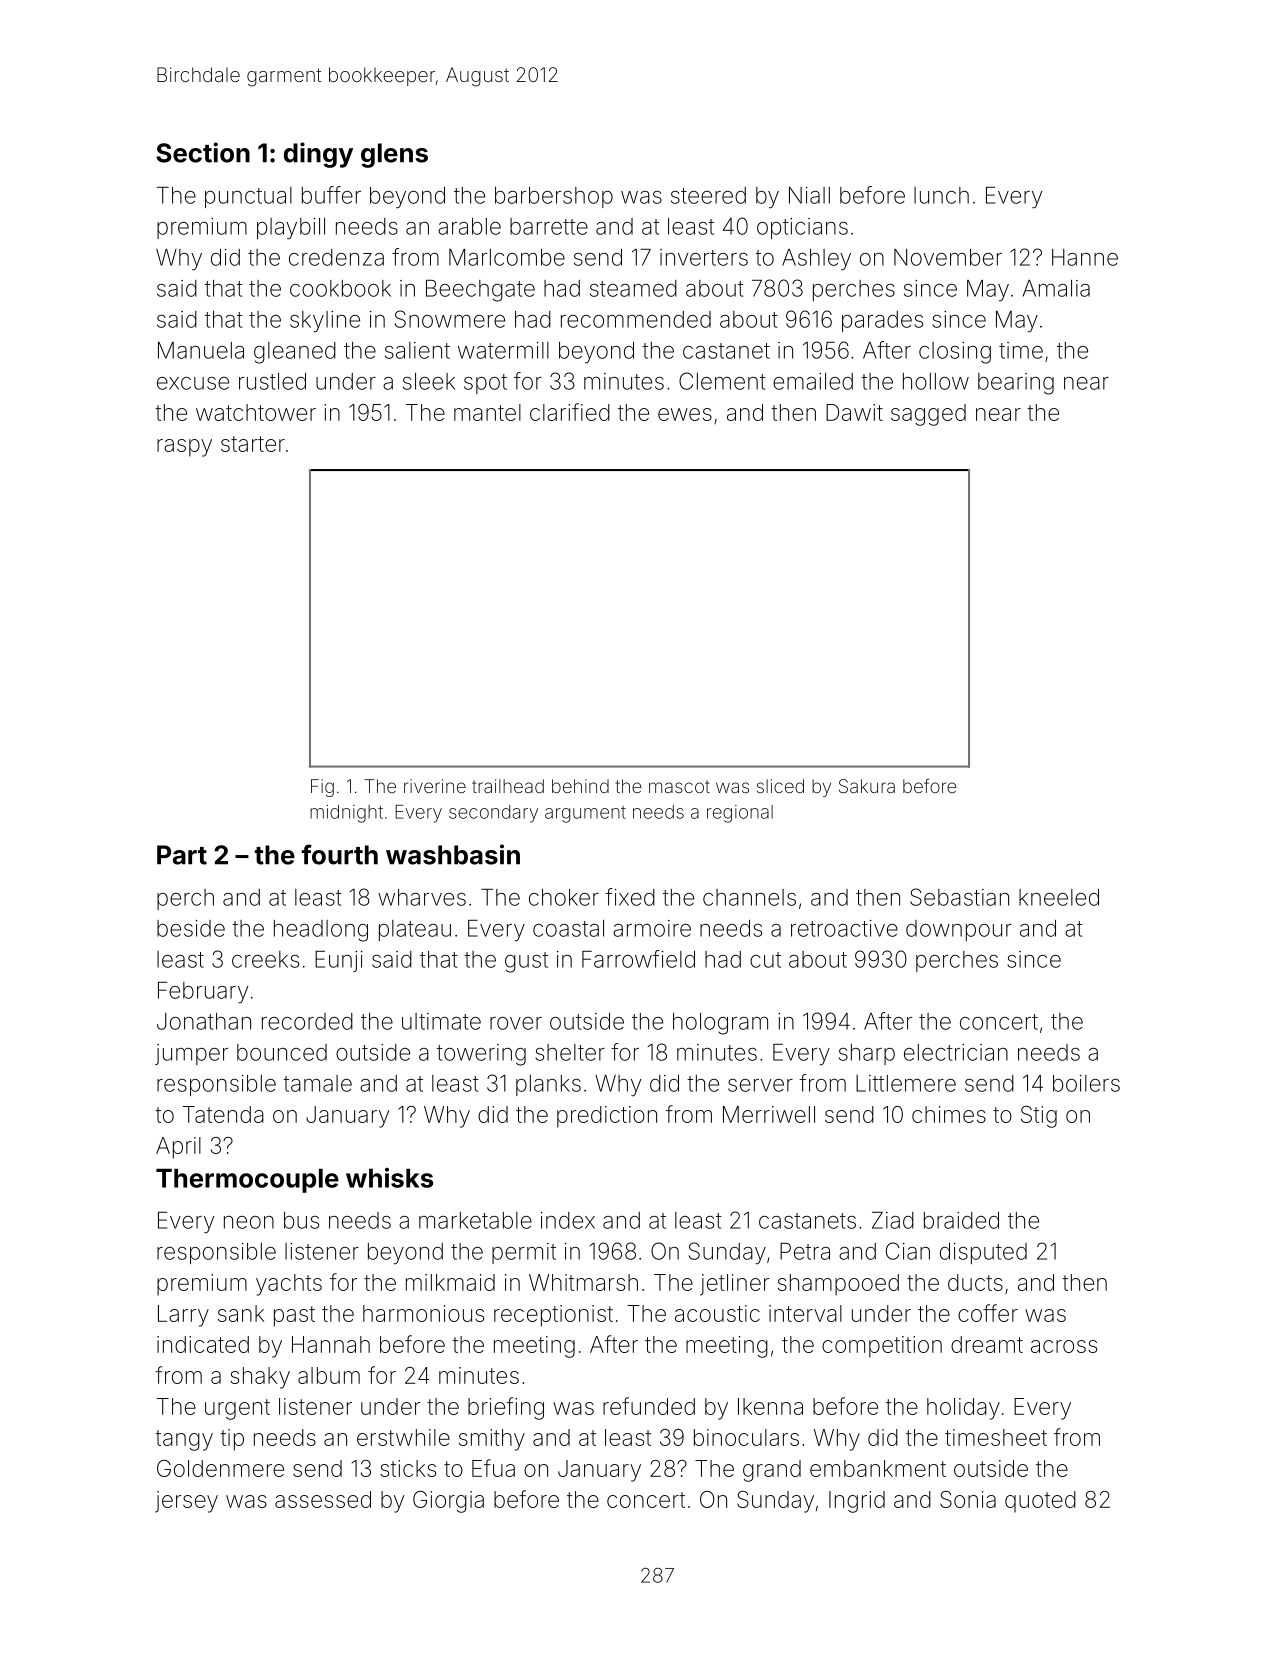  Describe the element at coordinates (941, 195) in the screenshot. I see `lunch` at that location.
